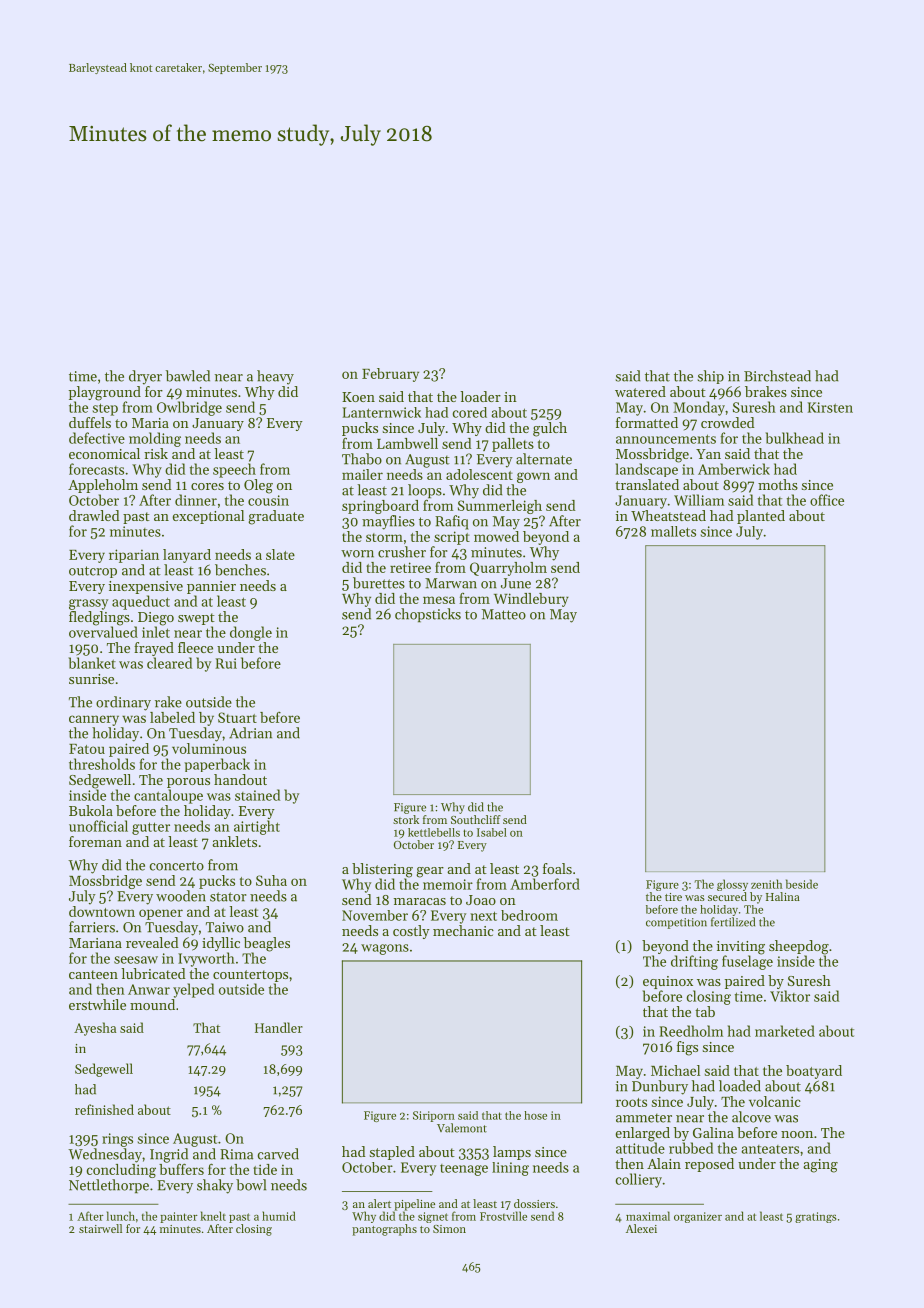 Image resolution: width=924 pixels, height=1308 pixels. I want to click on concerto, so click(177, 866).
